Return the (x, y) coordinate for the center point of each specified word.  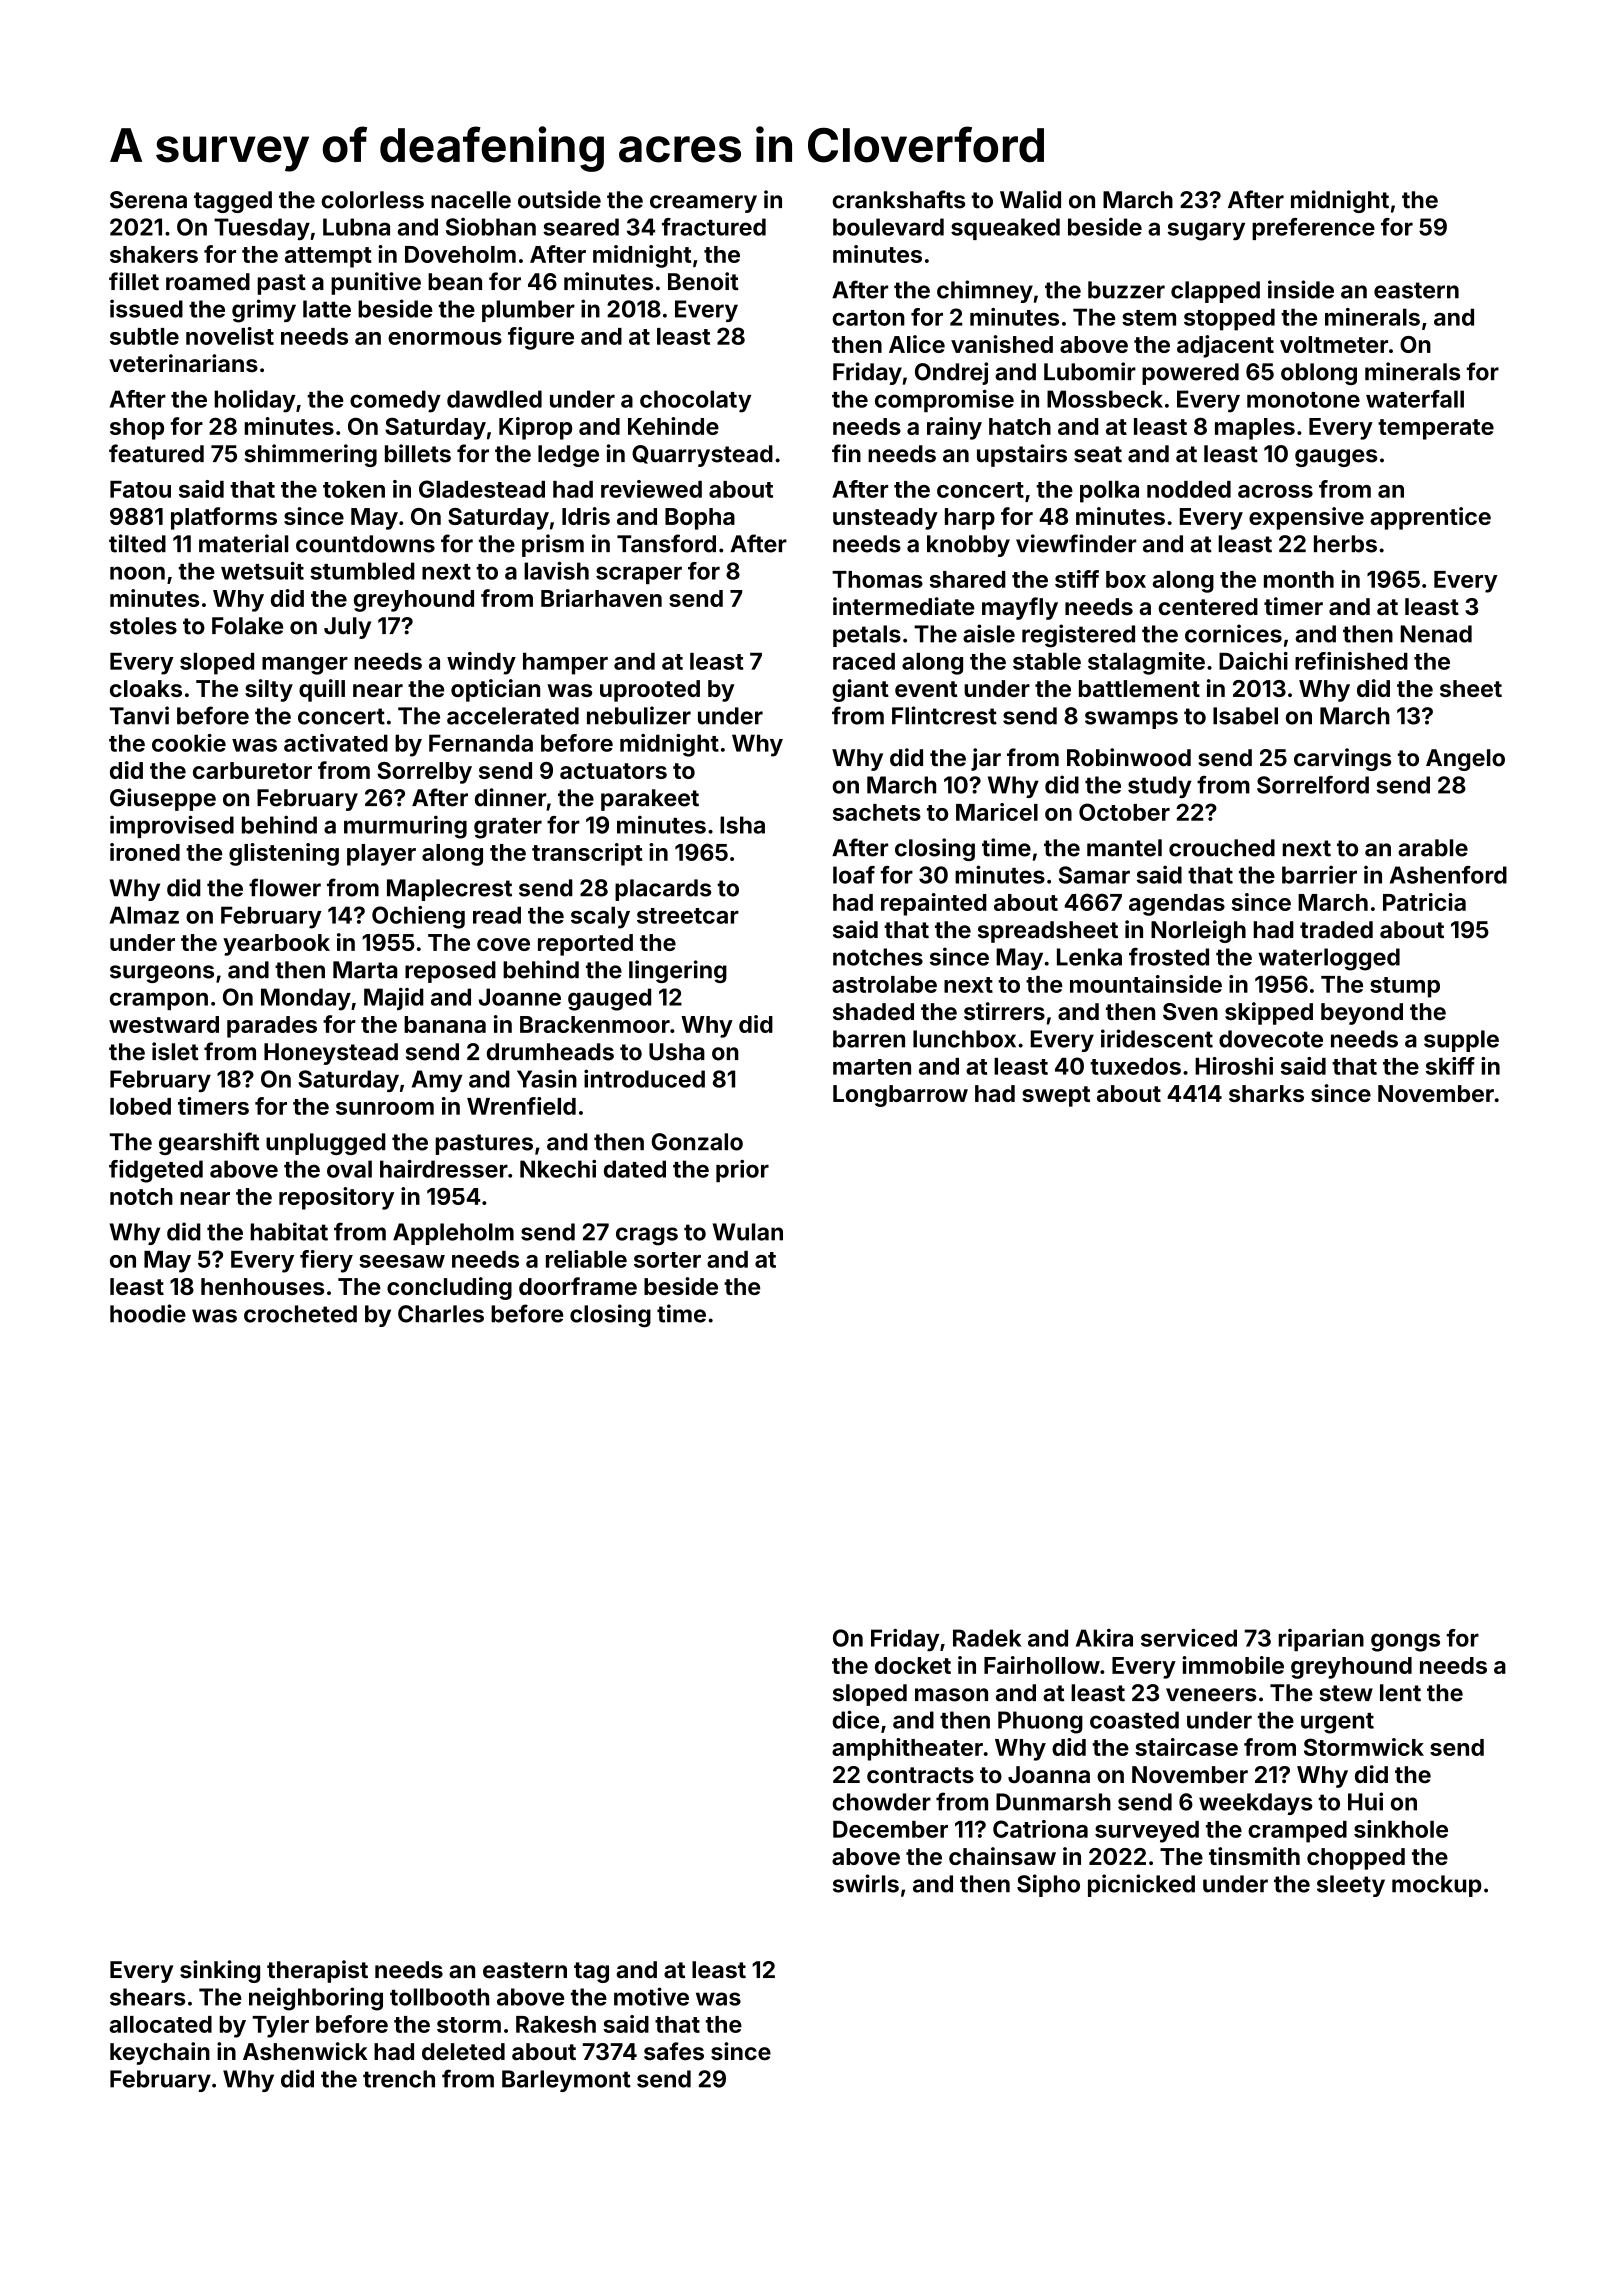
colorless (372, 200)
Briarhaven (601, 598)
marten (872, 1067)
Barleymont (566, 2081)
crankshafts (898, 199)
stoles (143, 626)
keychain (160, 2053)
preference (1313, 229)
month (1299, 579)
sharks (1266, 1093)
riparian (1321, 1640)
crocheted (300, 1314)
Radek (987, 1638)
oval (349, 1169)
